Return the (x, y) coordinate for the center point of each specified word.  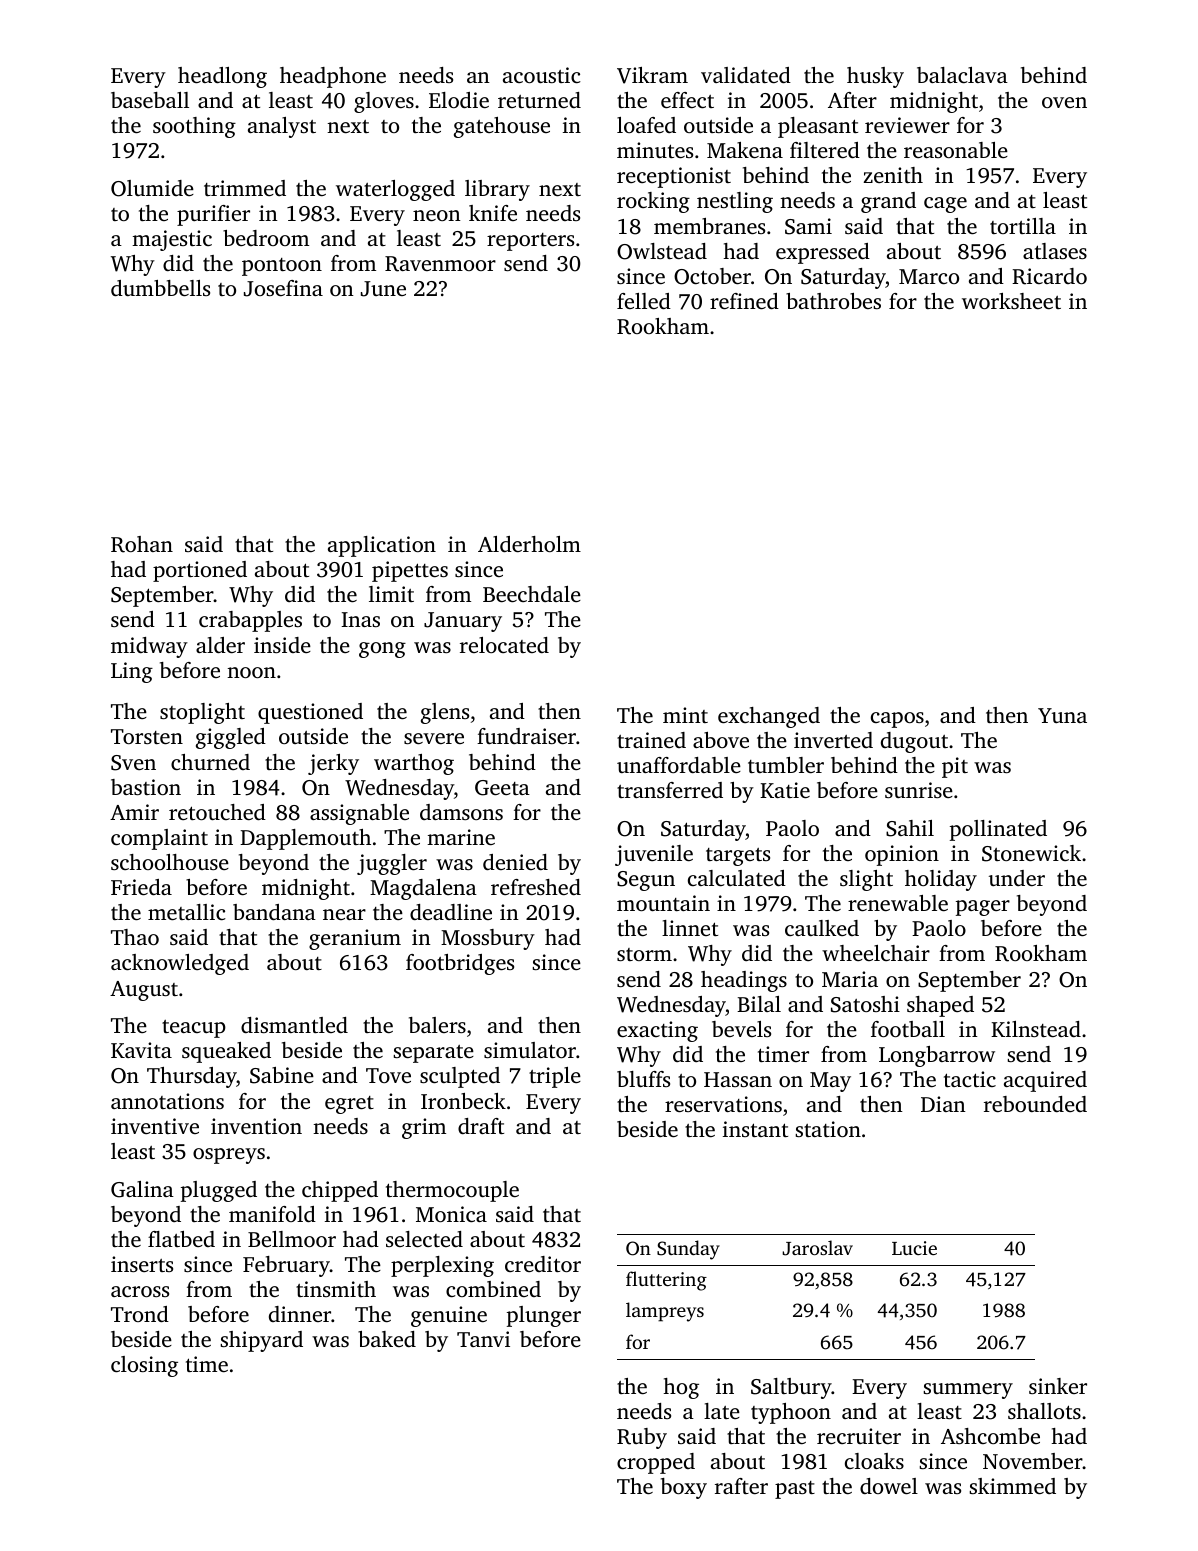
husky (875, 77)
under (1017, 878)
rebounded (1035, 1104)
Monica (451, 1214)
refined (744, 301)
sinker (1058, 1386)
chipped (340, 1191)
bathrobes (833, 301)
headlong (222, 77)
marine (461, 837)
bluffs (643, 1079)
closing (144, 1366)
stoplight (202, 713)
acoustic (542, 75)
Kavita (141, 1050)
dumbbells (160, 288)
